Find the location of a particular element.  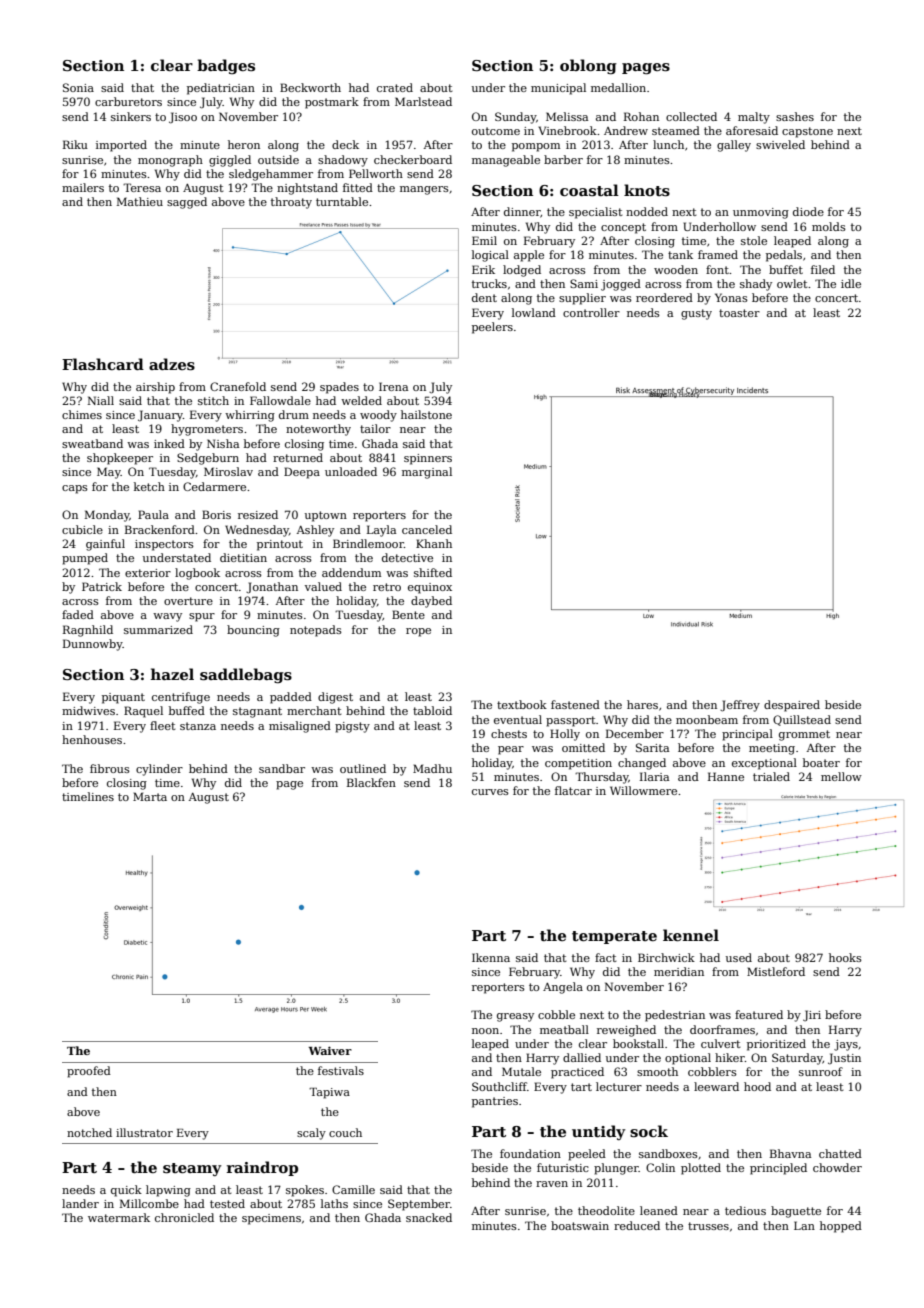

noon is located at coordinates (485, 1031).
